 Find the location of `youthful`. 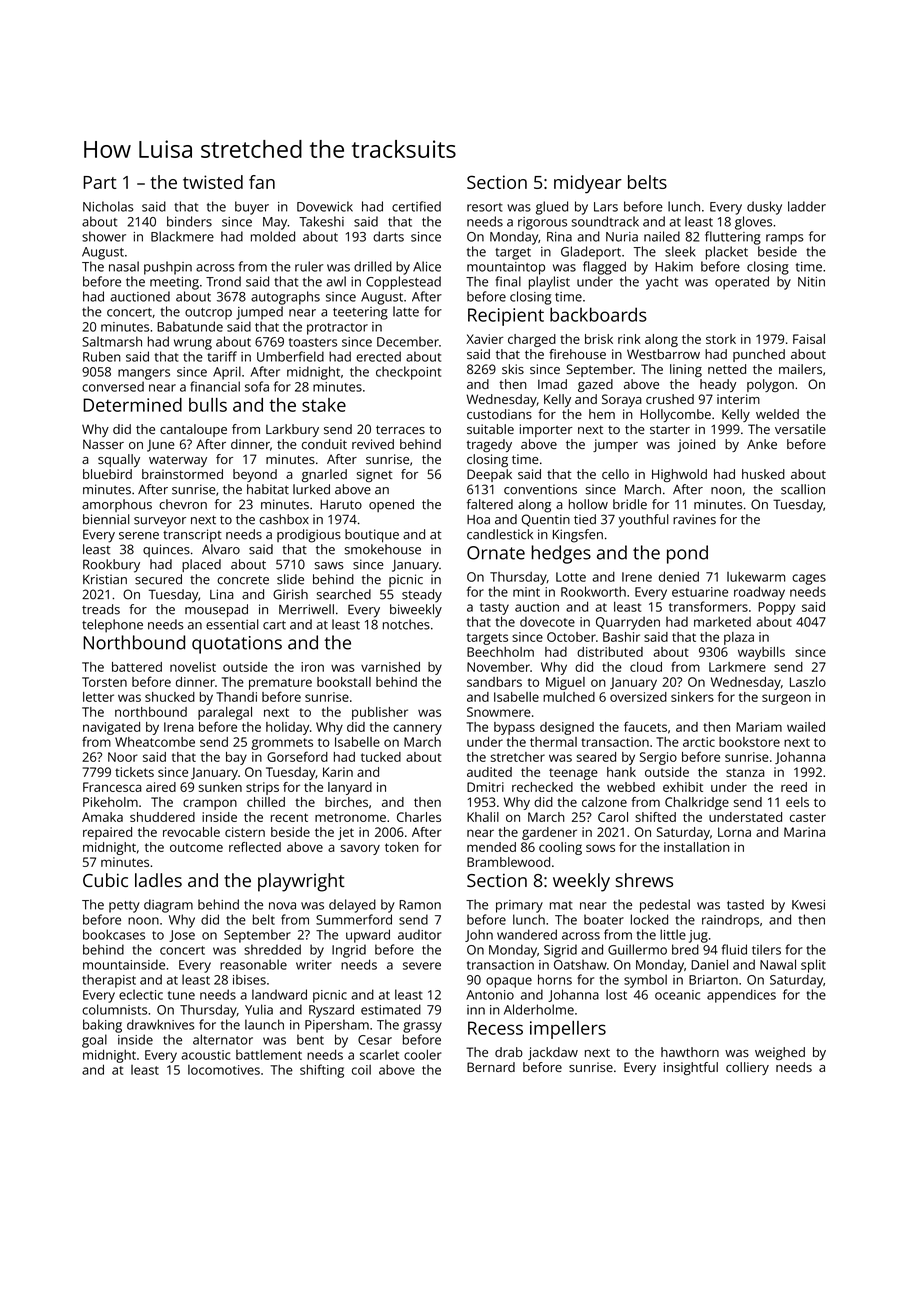

youthful is located at coordinates (644, 521).
